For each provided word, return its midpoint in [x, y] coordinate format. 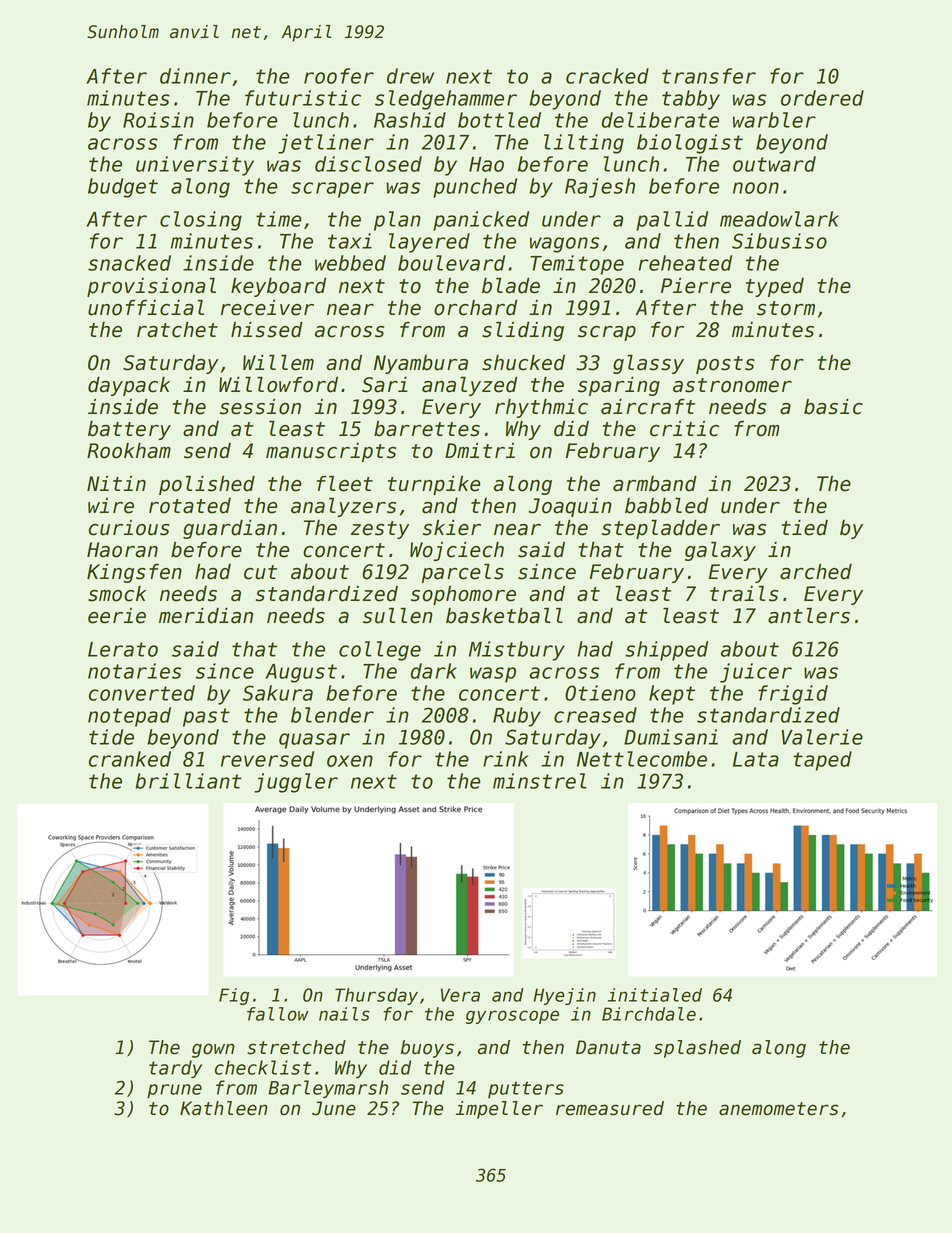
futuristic [303, 98]
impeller [499, 1110]
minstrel [539, 781]
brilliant [188, 781]
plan [397, 221]
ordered [822, 98]
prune [174, 1091]
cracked [607, 76]
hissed [267, 329]
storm [786, 308]
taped [822, 761]
